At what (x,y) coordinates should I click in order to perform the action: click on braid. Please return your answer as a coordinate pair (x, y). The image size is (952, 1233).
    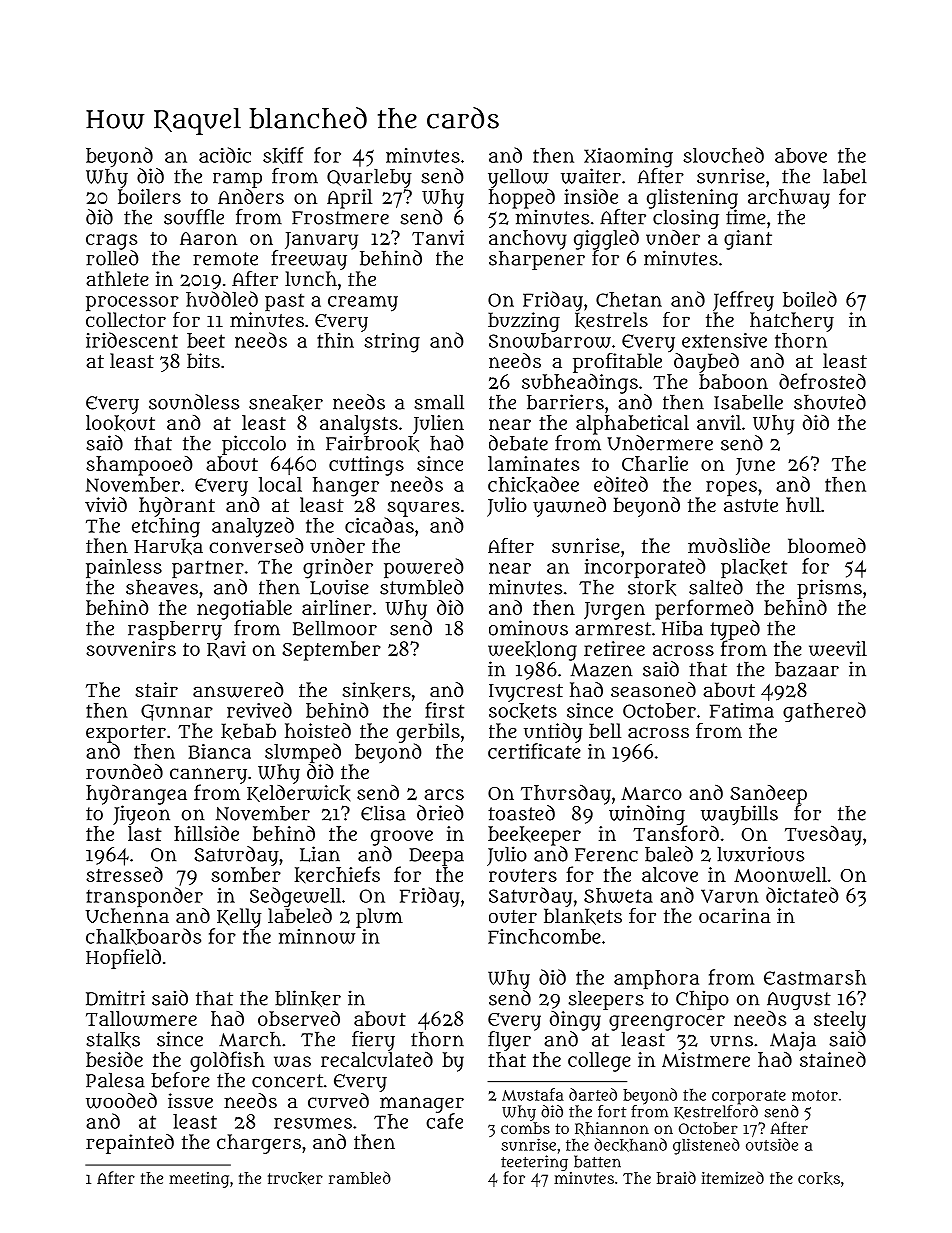
    Looking at the image, I should click on (676, 1177).
